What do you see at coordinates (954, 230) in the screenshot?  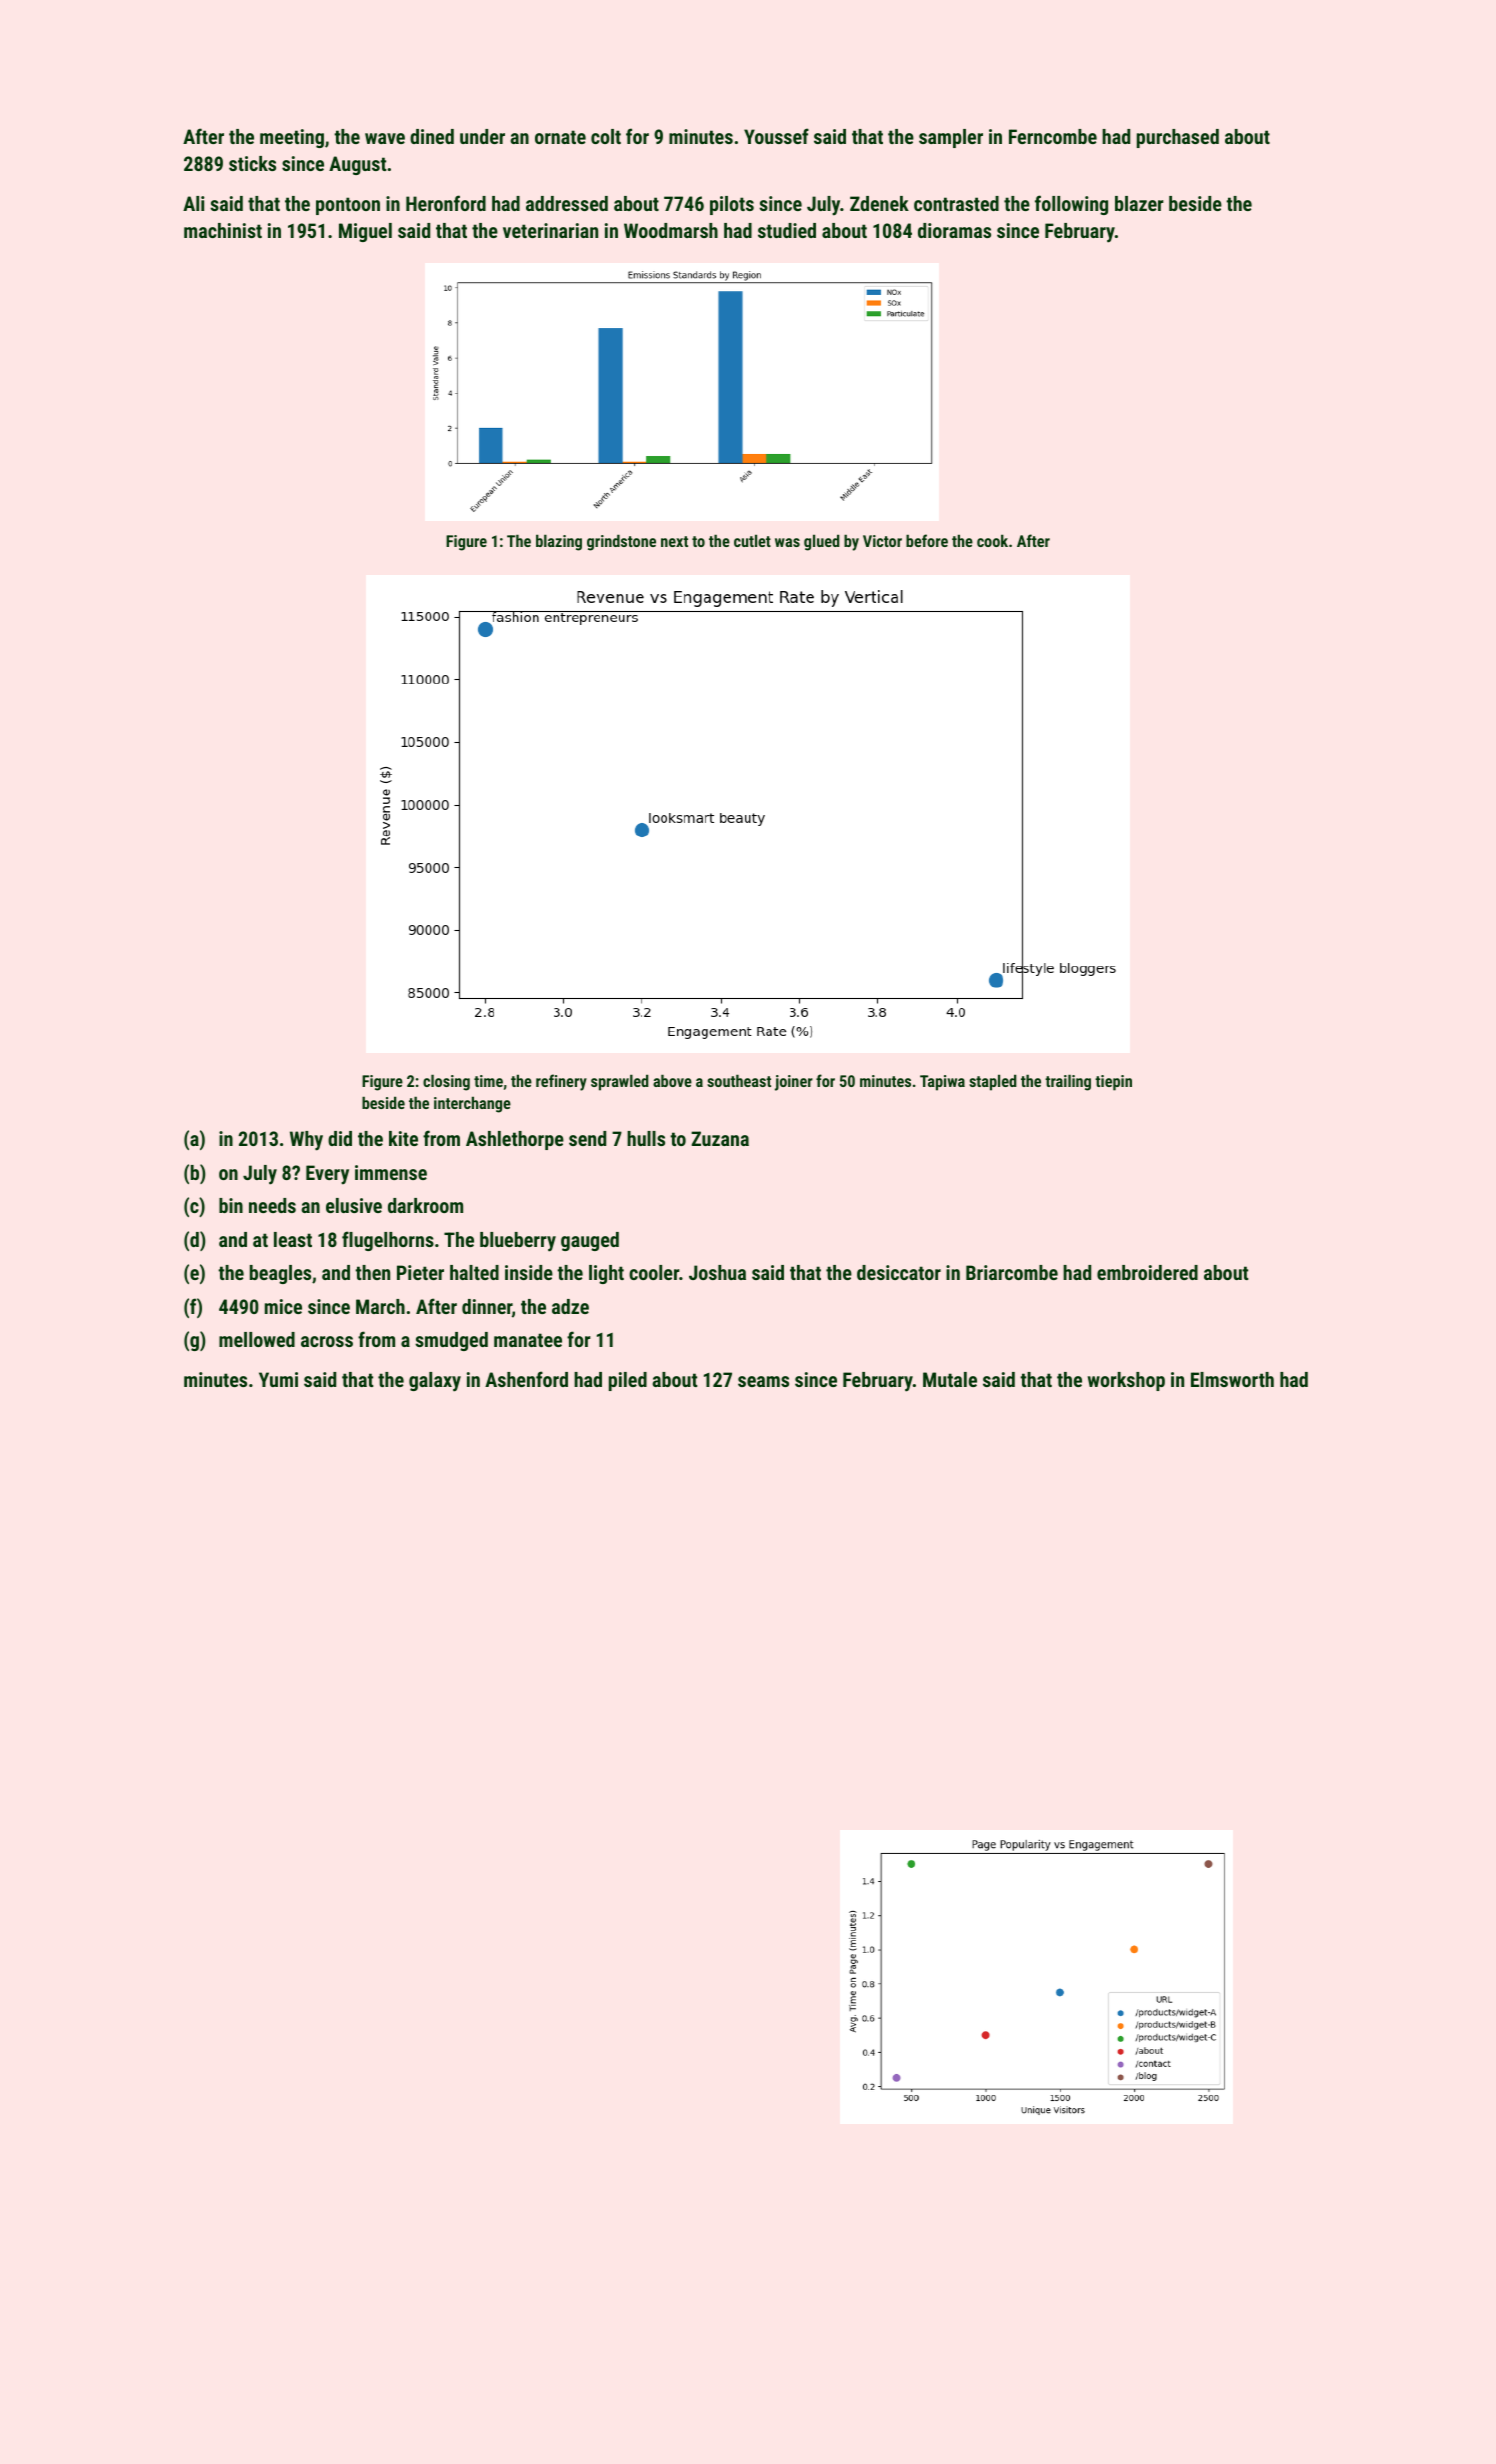 I see `dioramas` at bounding box center [954, 230].
